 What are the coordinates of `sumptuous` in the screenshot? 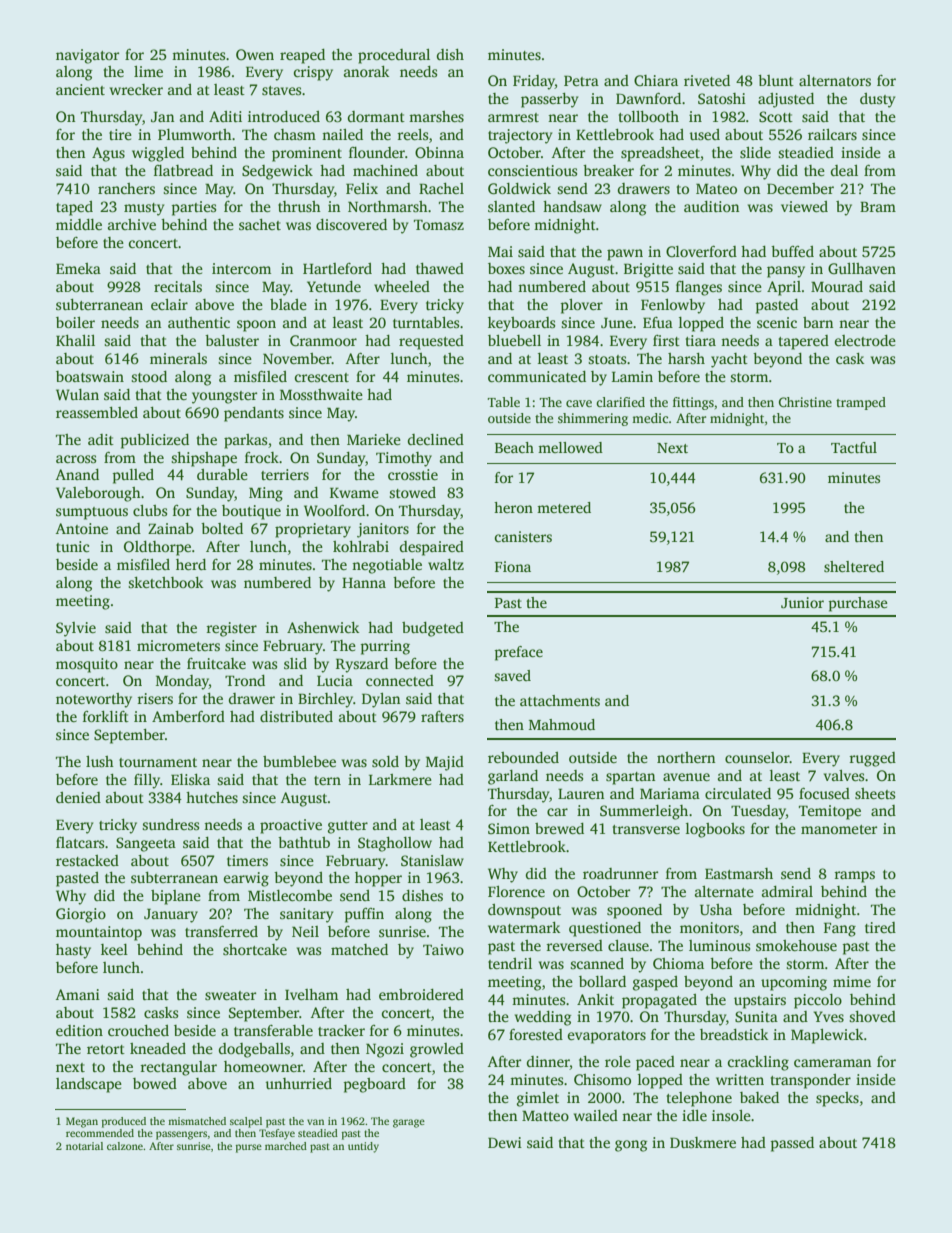 It's located at (92, 513).
